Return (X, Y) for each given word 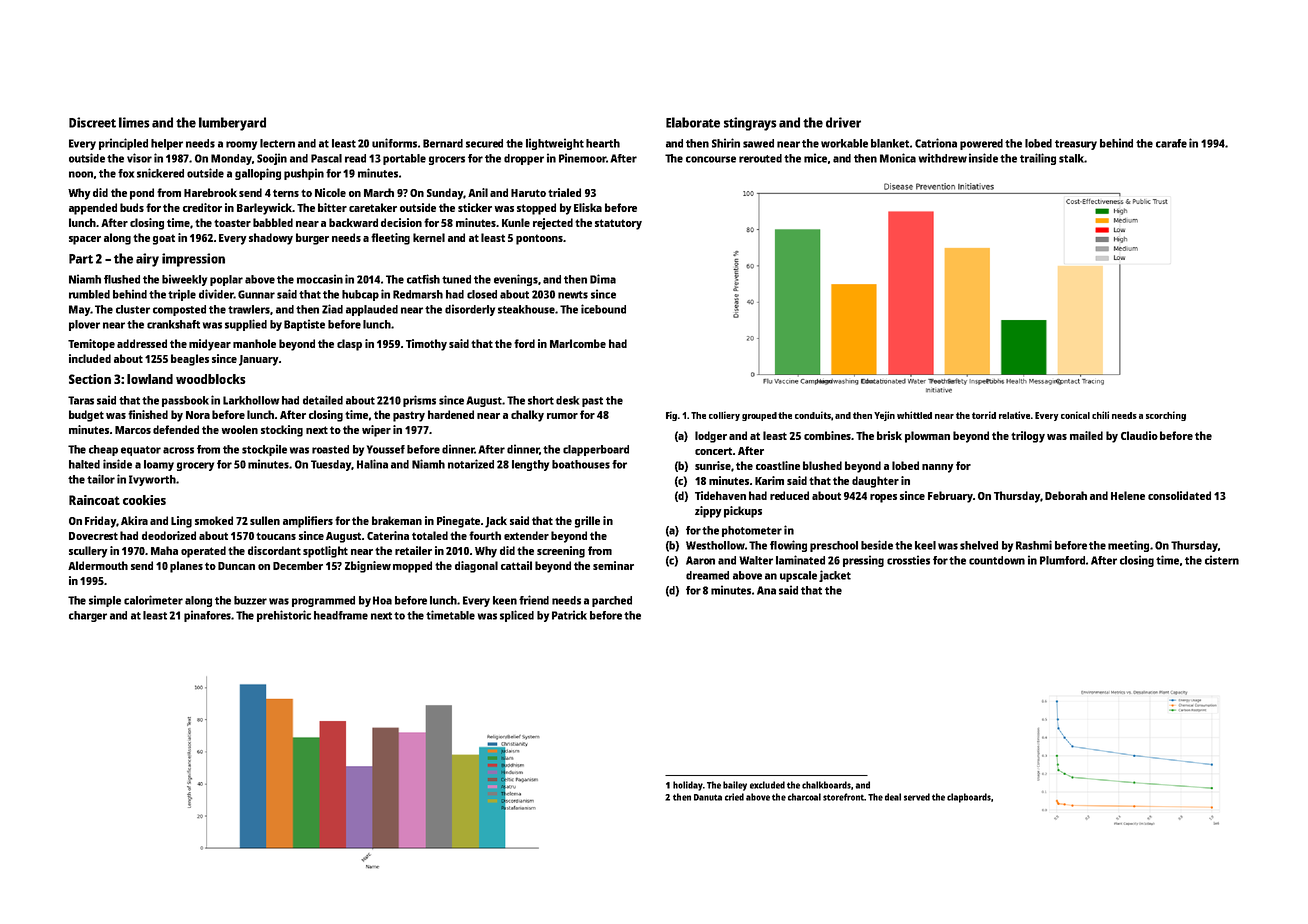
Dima (603, 279)
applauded (372, 310)
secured (484, 143)
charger (88, 616)
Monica (898, 158)
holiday (688, 786)
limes (134, 122)
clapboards (969, 798)
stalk (1071, 158)
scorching (1166, 416)
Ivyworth (152, 480)
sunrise (713, 465)
